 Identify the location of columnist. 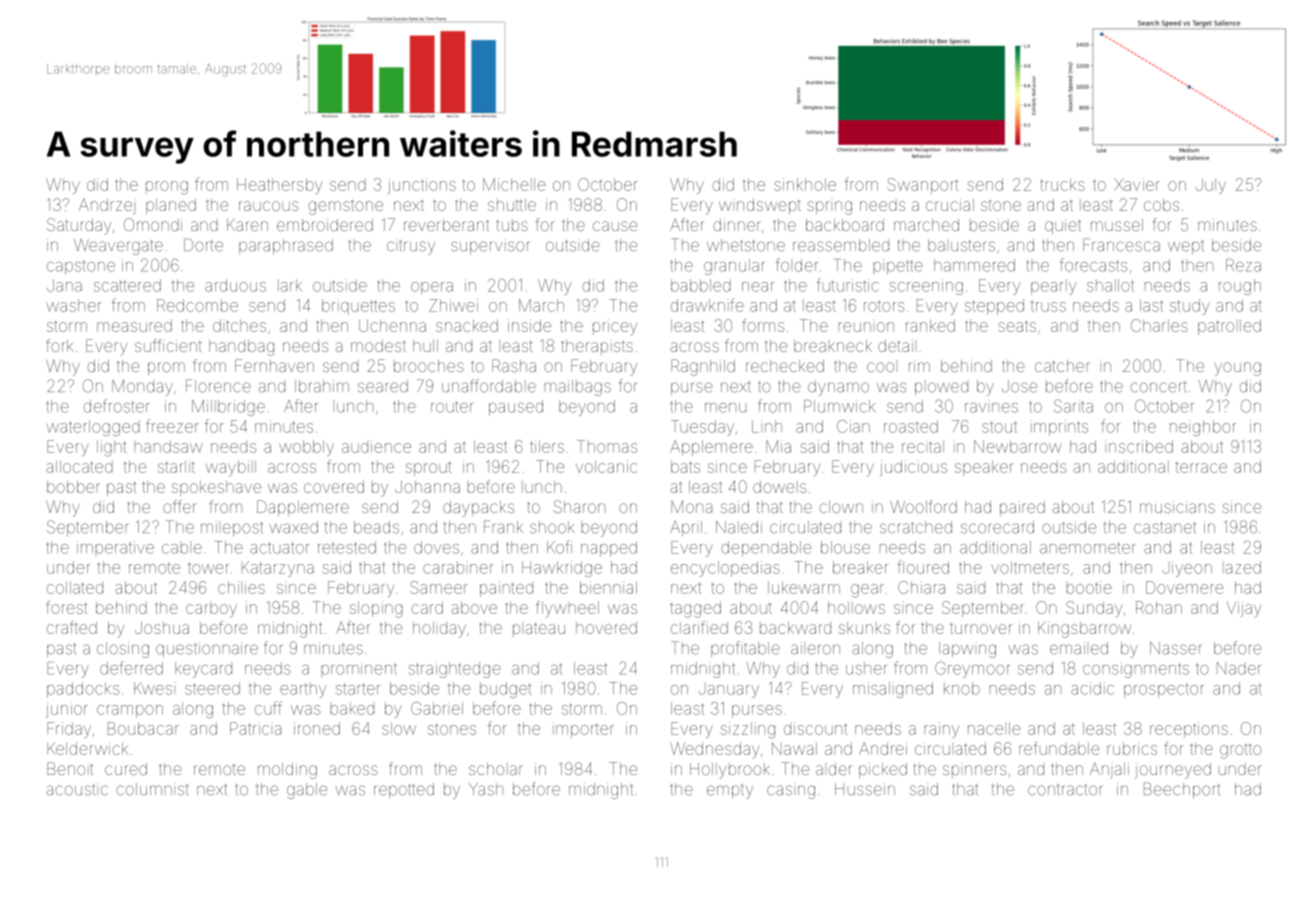
(152, 789).
